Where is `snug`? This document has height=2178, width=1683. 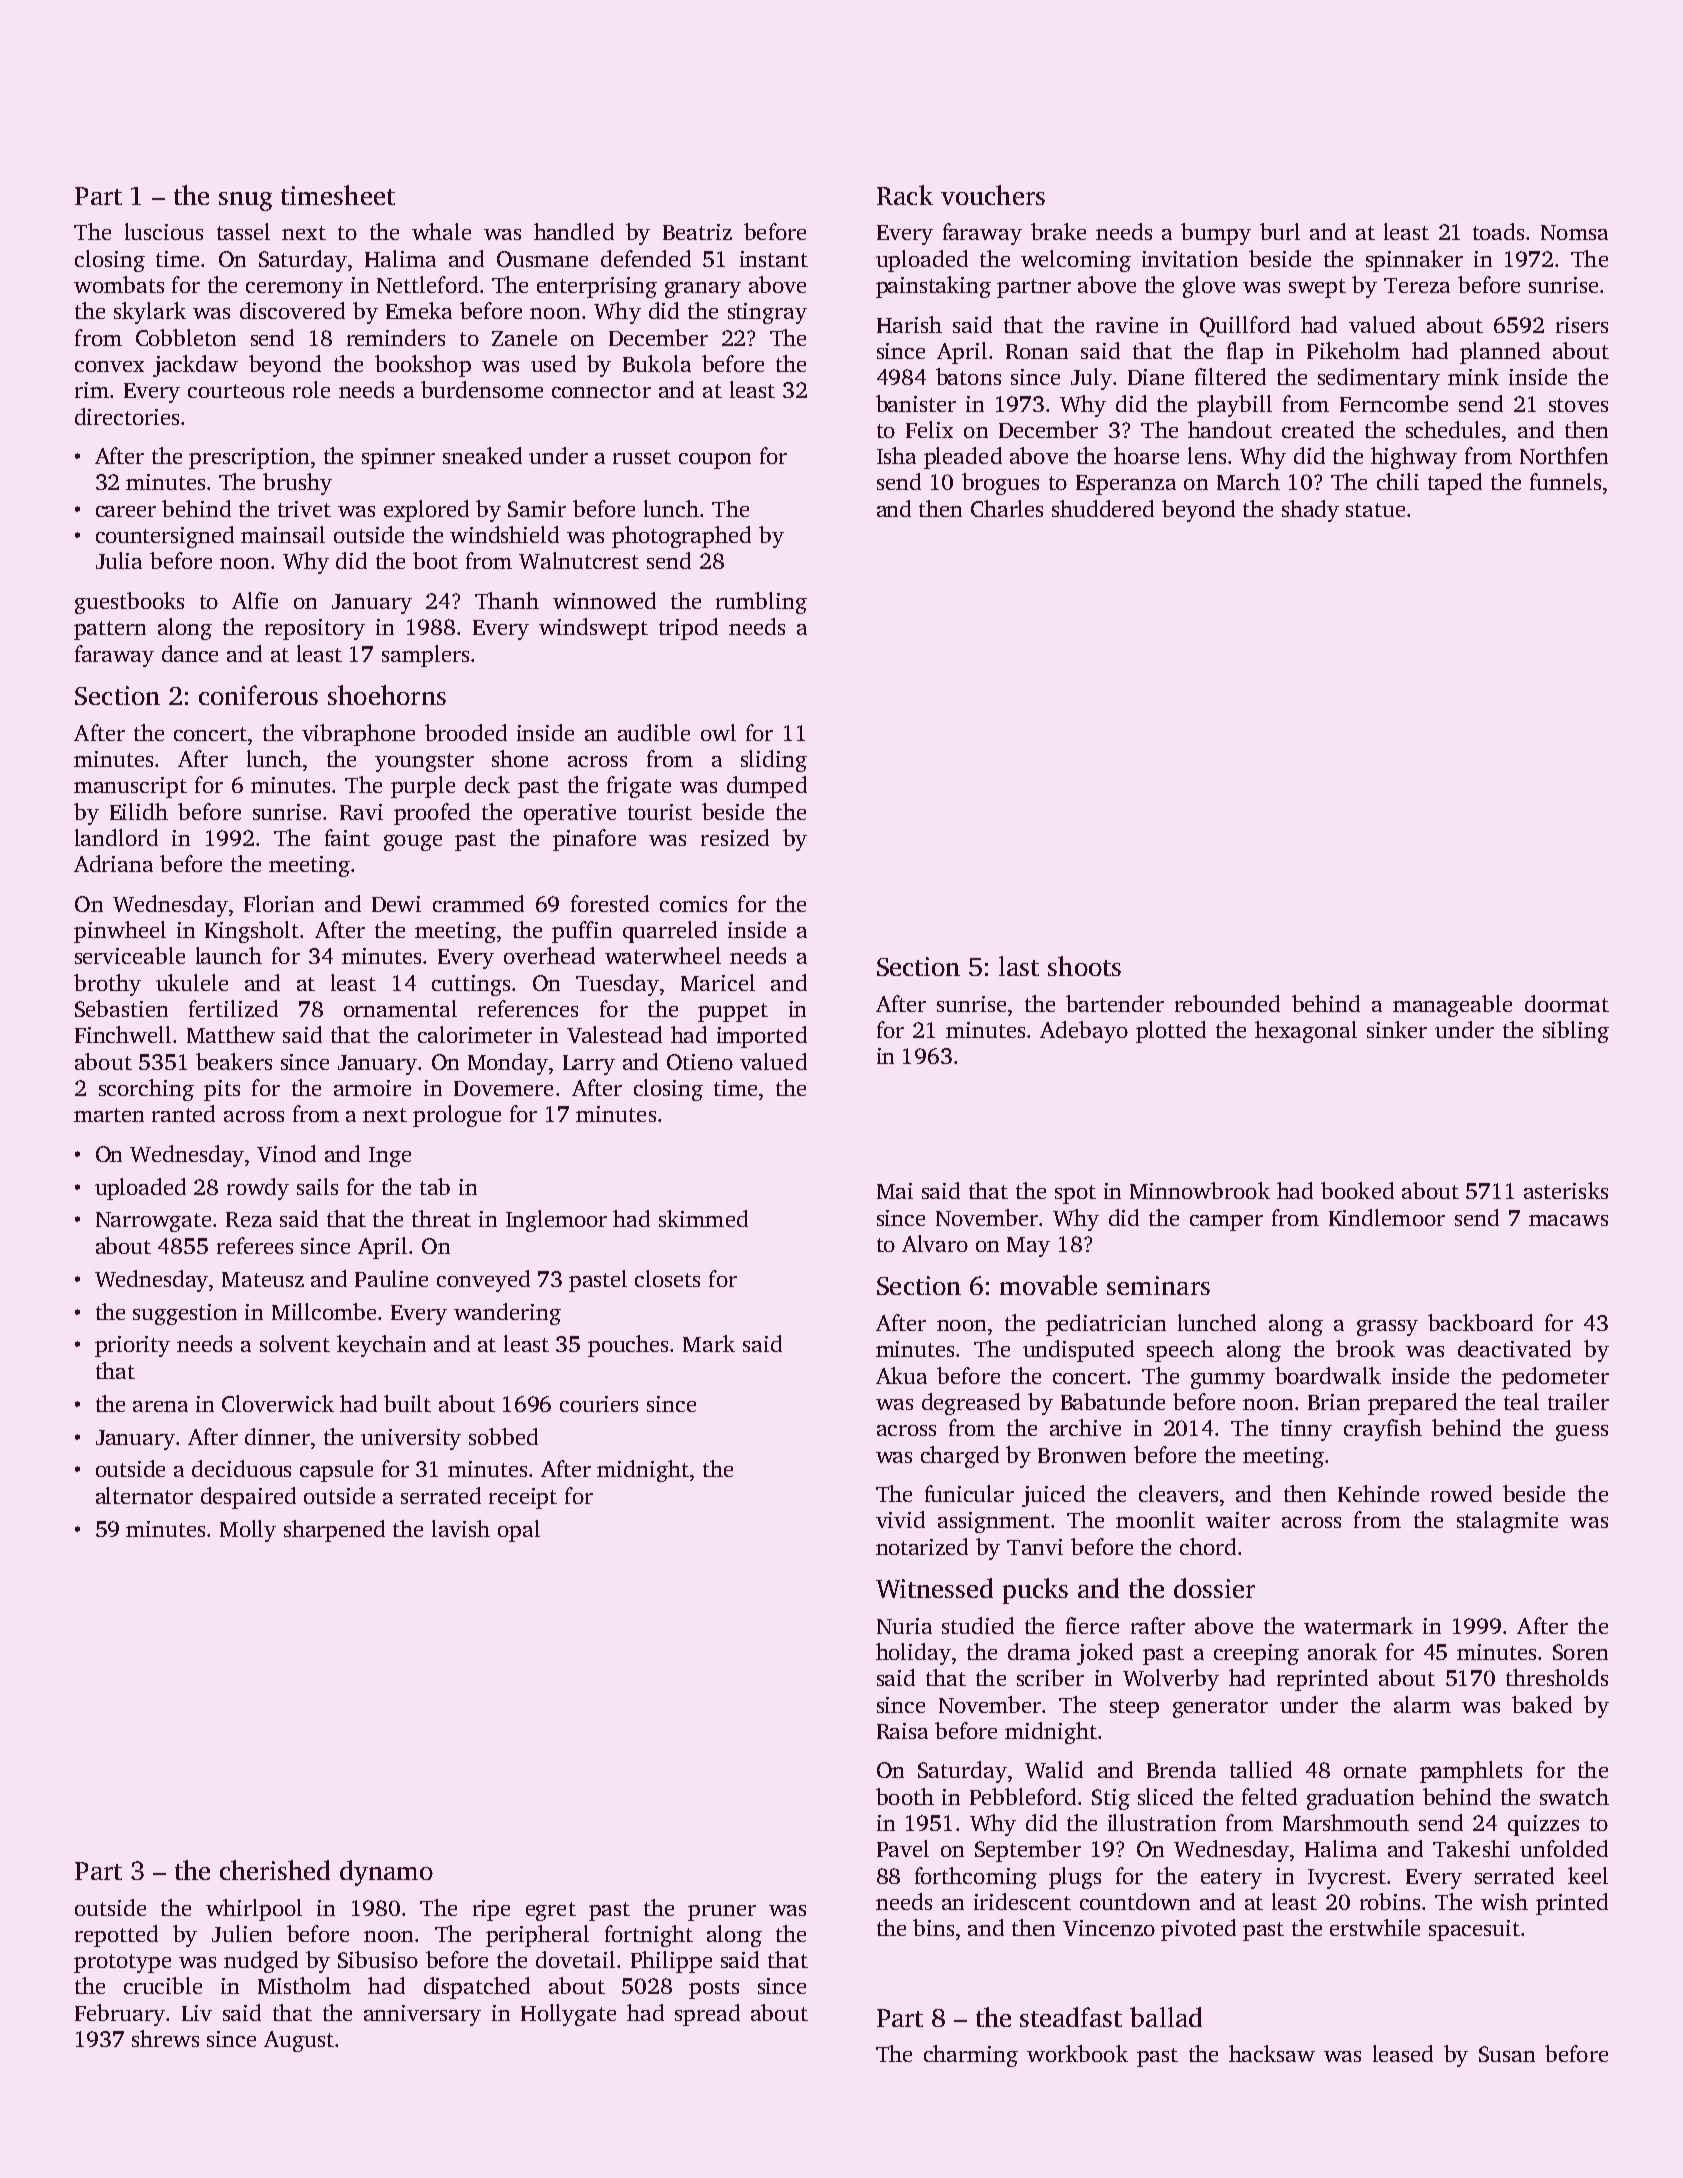 snug is located at coordinates (245, 201).
